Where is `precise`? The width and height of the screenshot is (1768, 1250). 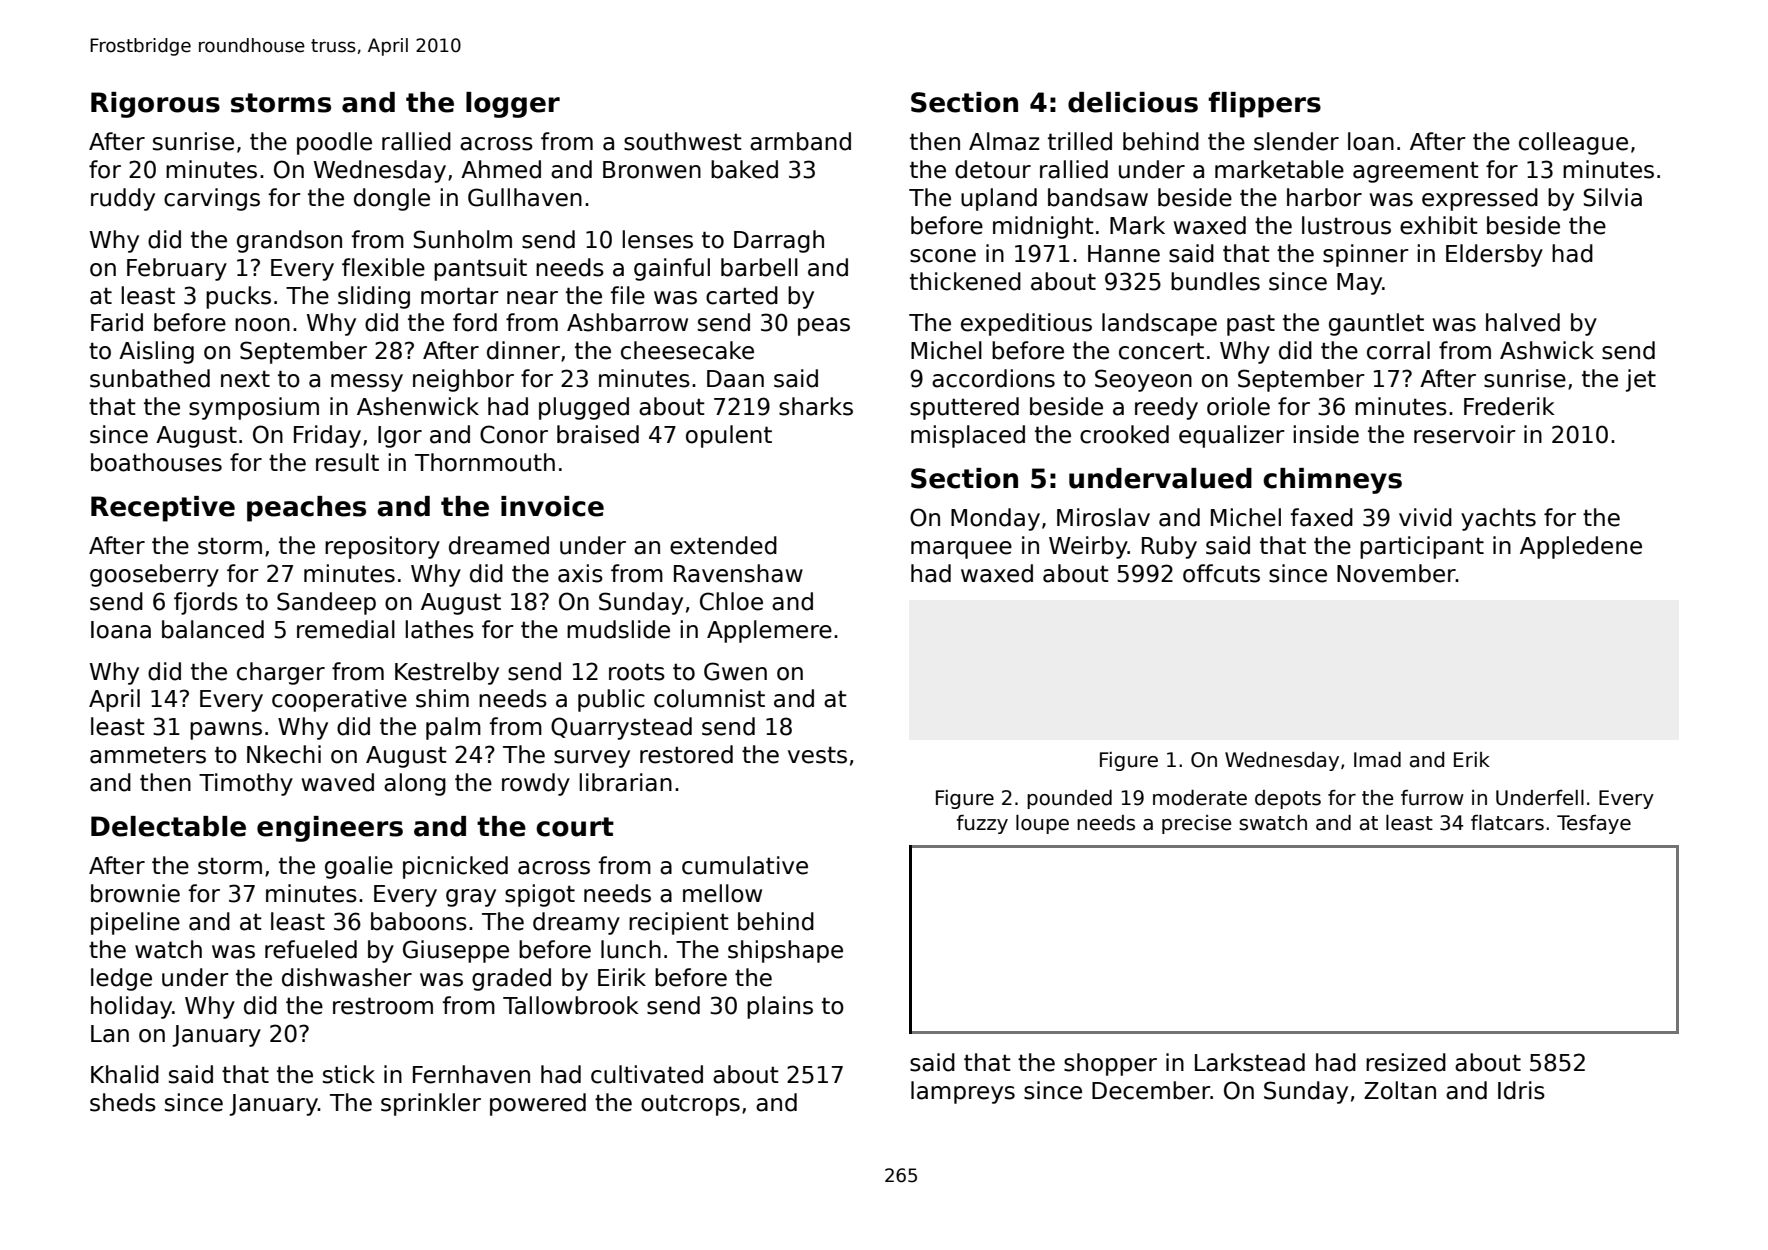 precise is located at coordinates (1197, 824).
